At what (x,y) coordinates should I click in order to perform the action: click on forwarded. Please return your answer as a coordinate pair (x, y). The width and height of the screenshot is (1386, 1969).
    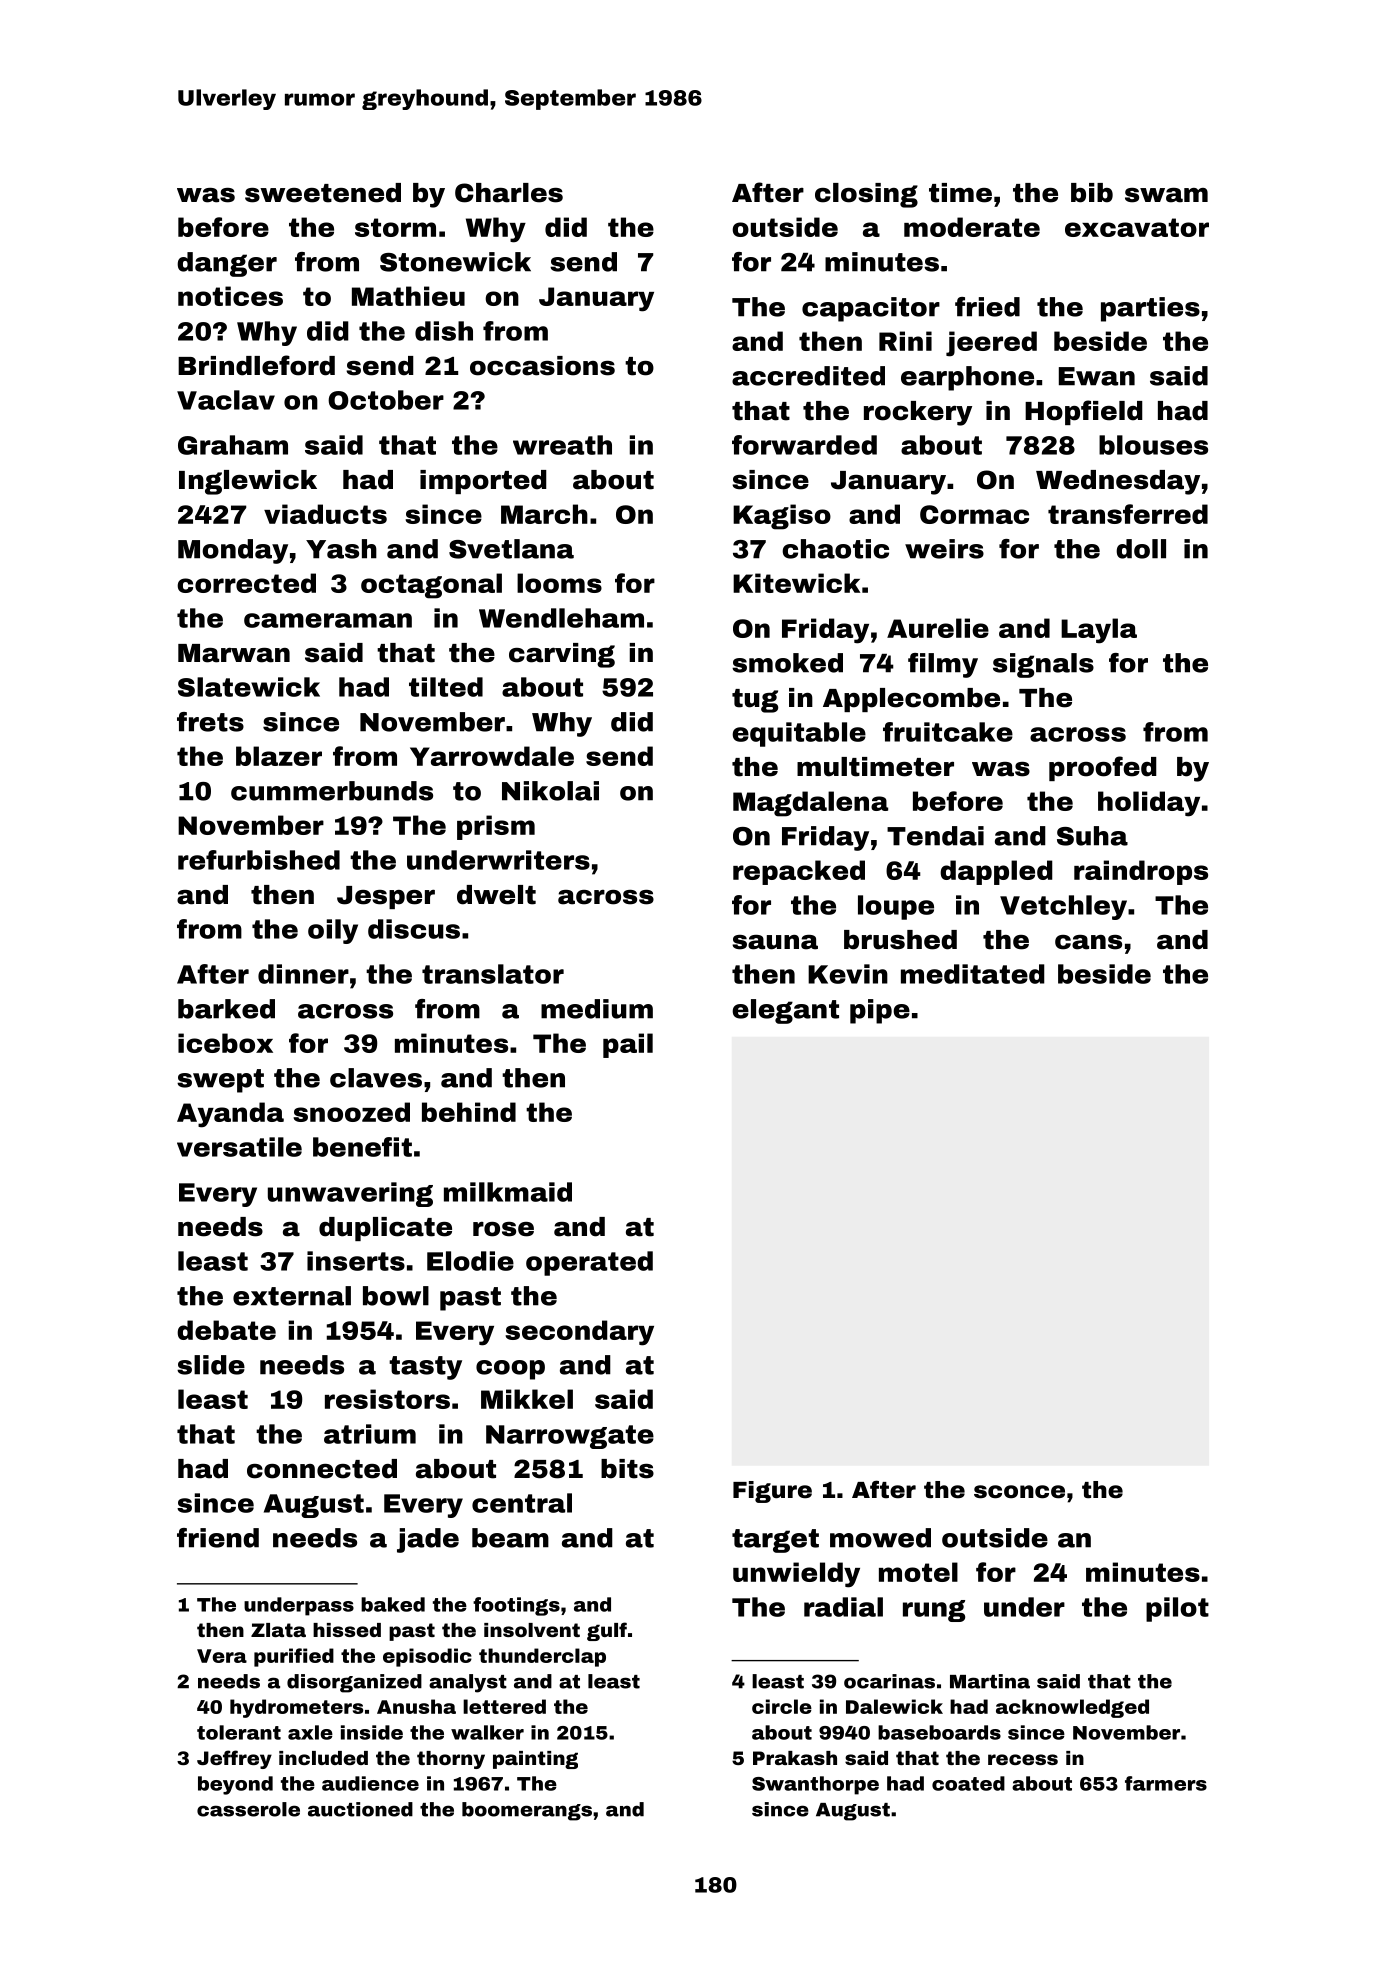
    Looking at the image, I should click on (804, 445).
